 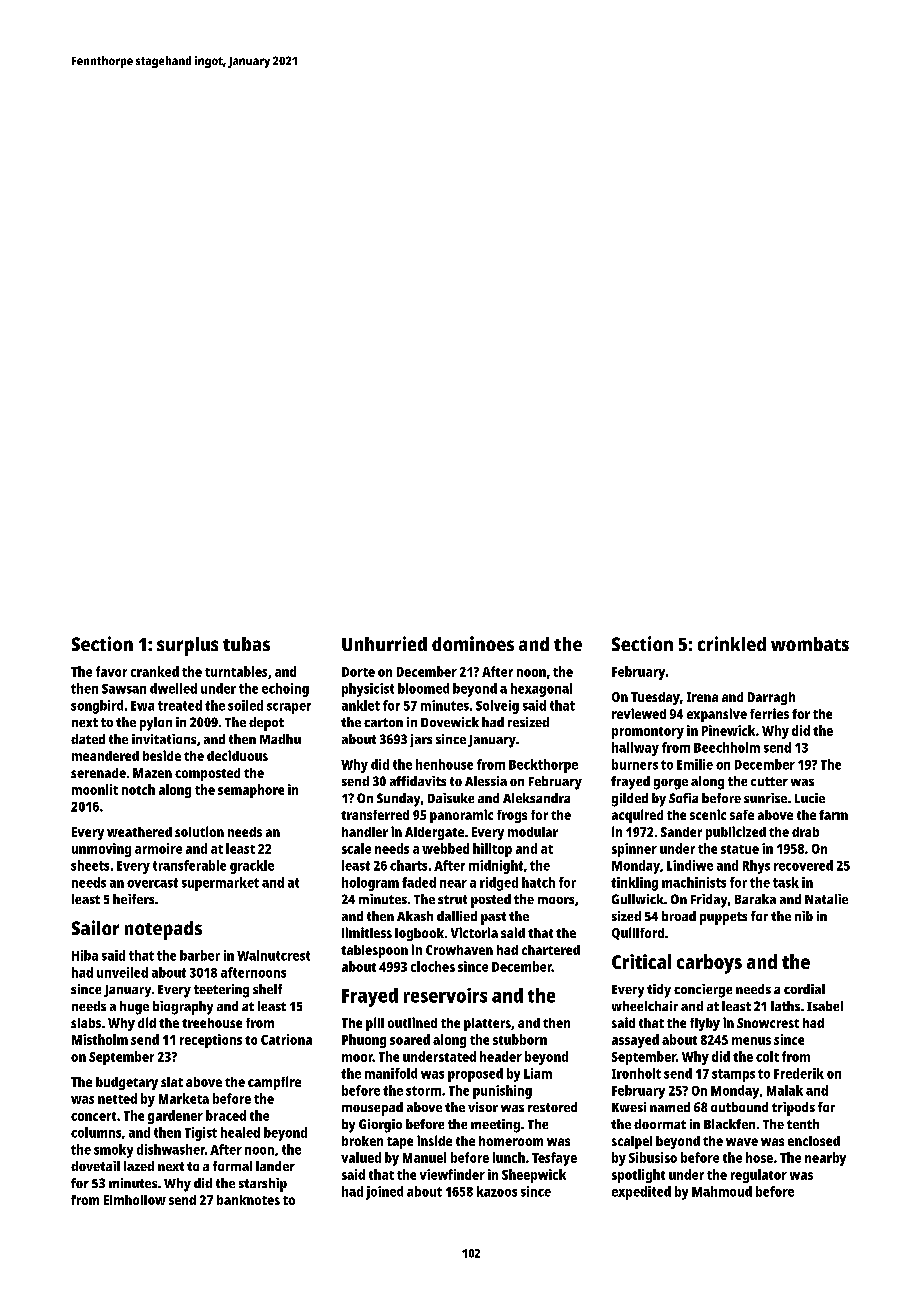 I want to click on semaphore, so click(x=251, y=791).
